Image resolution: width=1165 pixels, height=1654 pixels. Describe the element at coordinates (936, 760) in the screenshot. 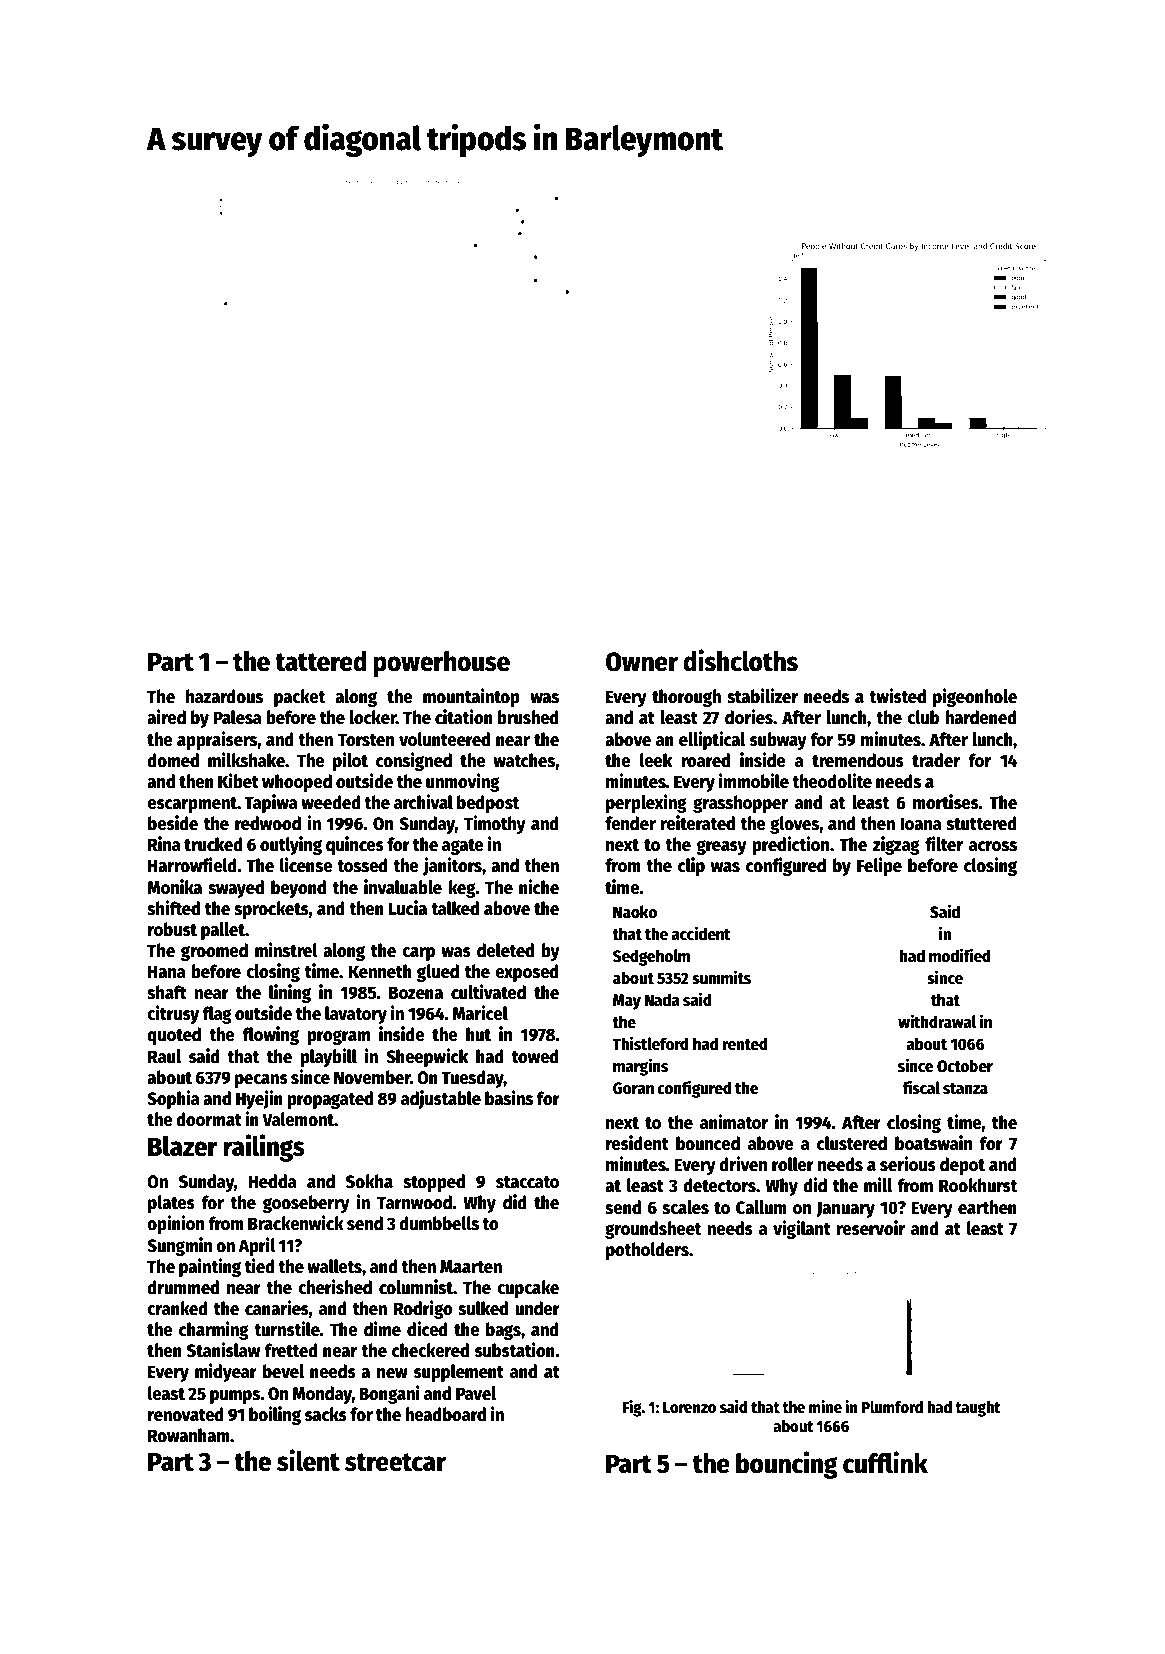

I see `trader` at that location.
